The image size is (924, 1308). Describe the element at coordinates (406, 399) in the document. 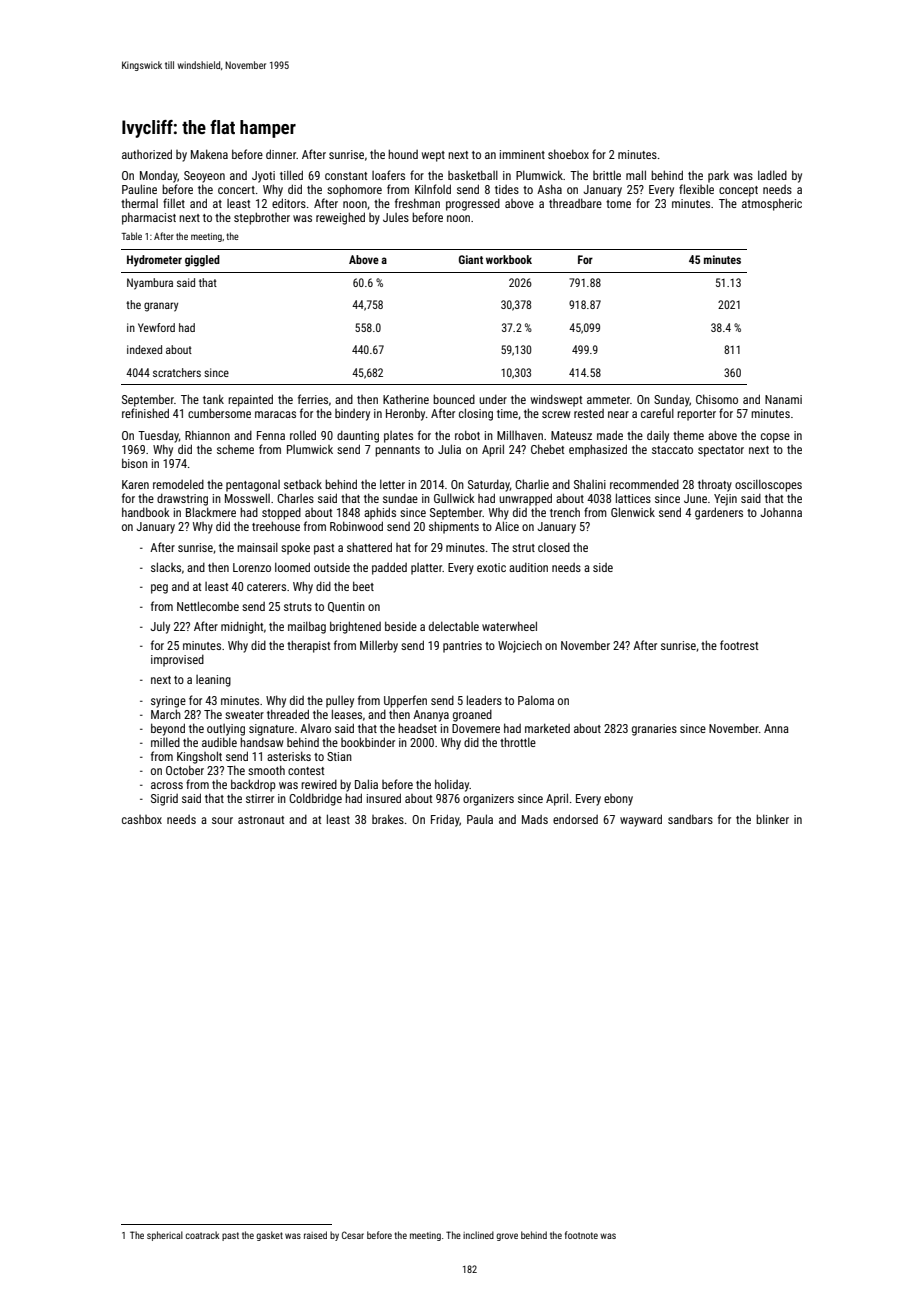

I see `Katherine` at that location.
